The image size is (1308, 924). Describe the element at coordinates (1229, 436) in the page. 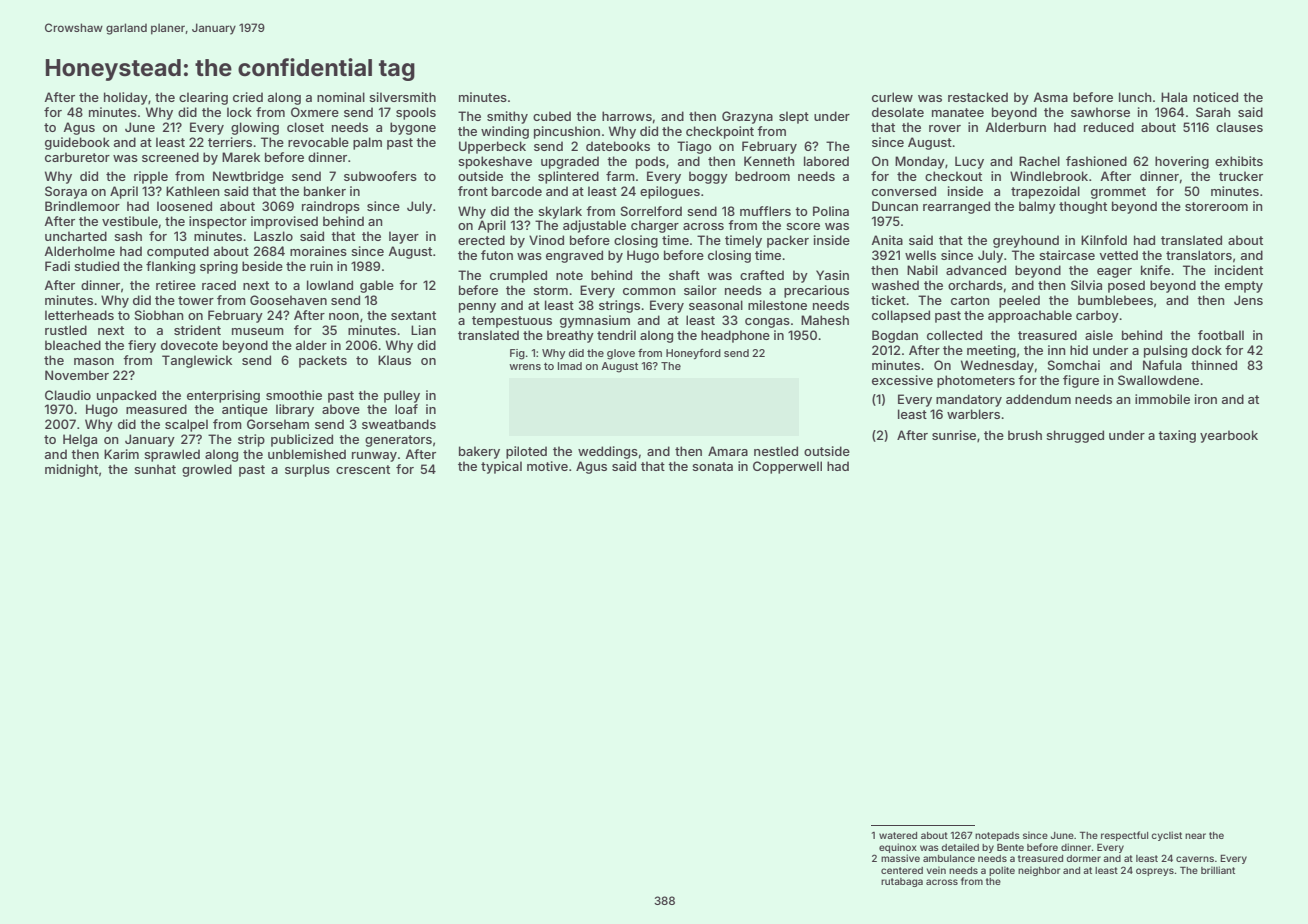

I see `yearbook` at that location.
